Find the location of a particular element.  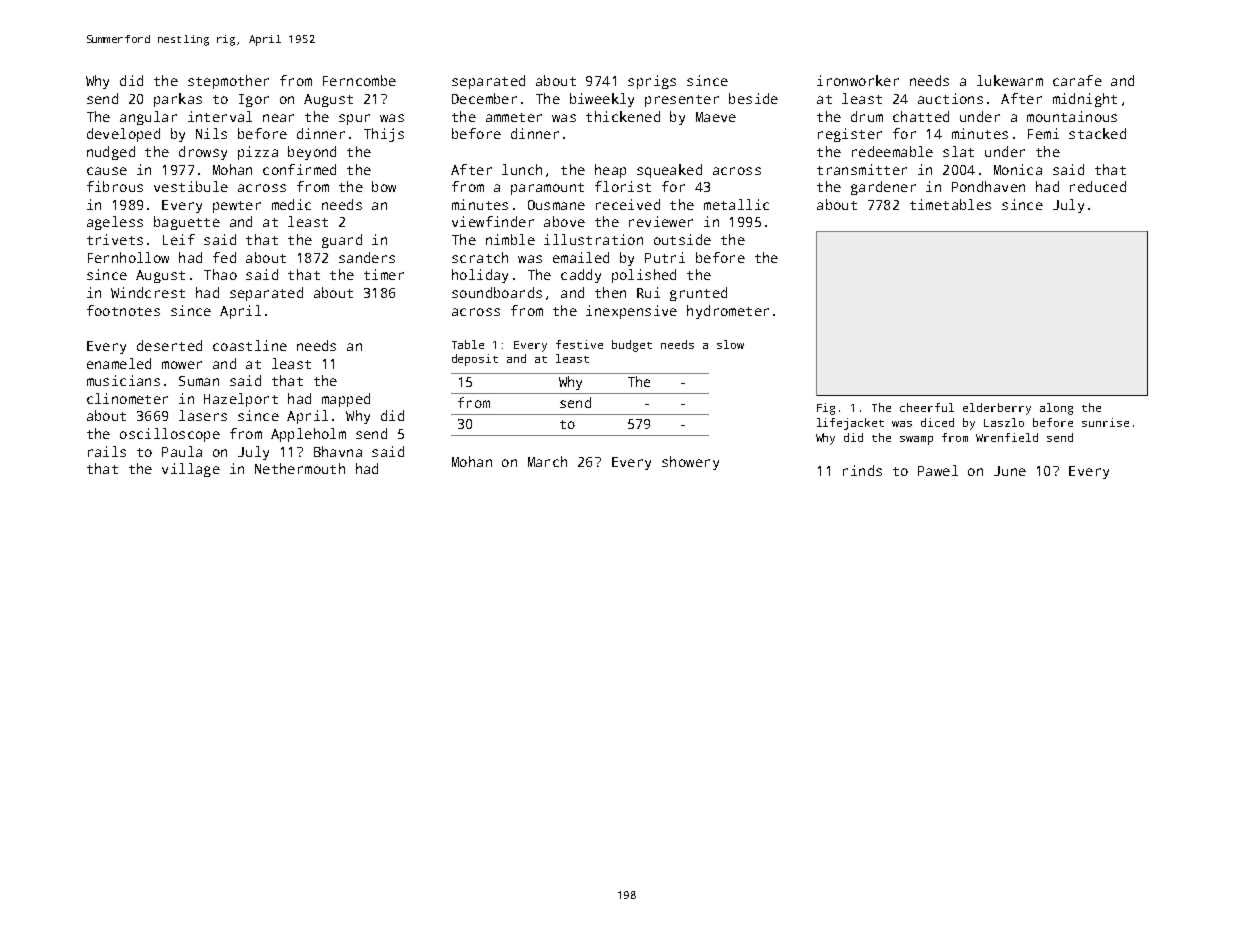

lunch is located at coordinates (522, 169).
